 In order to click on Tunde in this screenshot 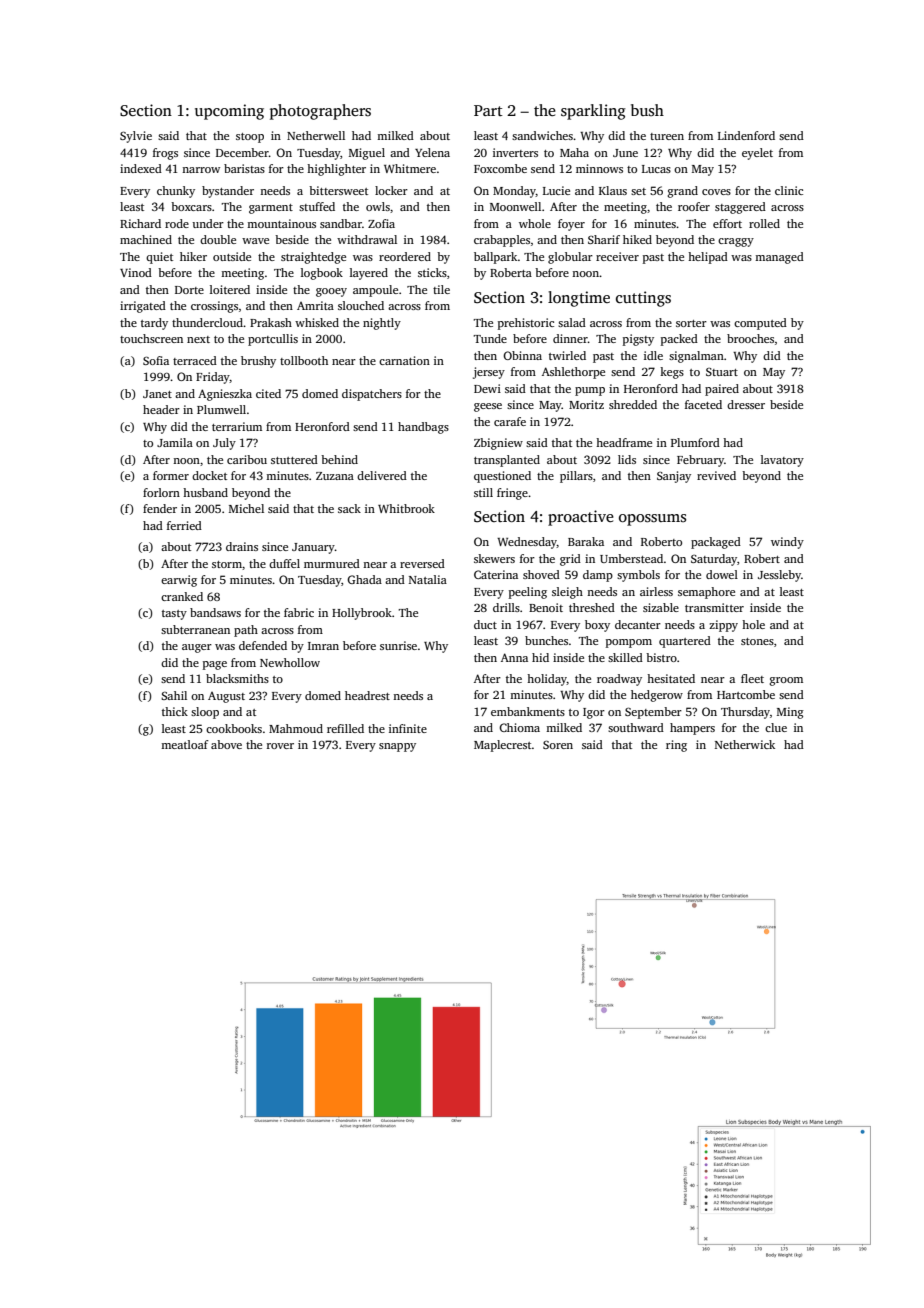, I will do `click(490, 338)`.
